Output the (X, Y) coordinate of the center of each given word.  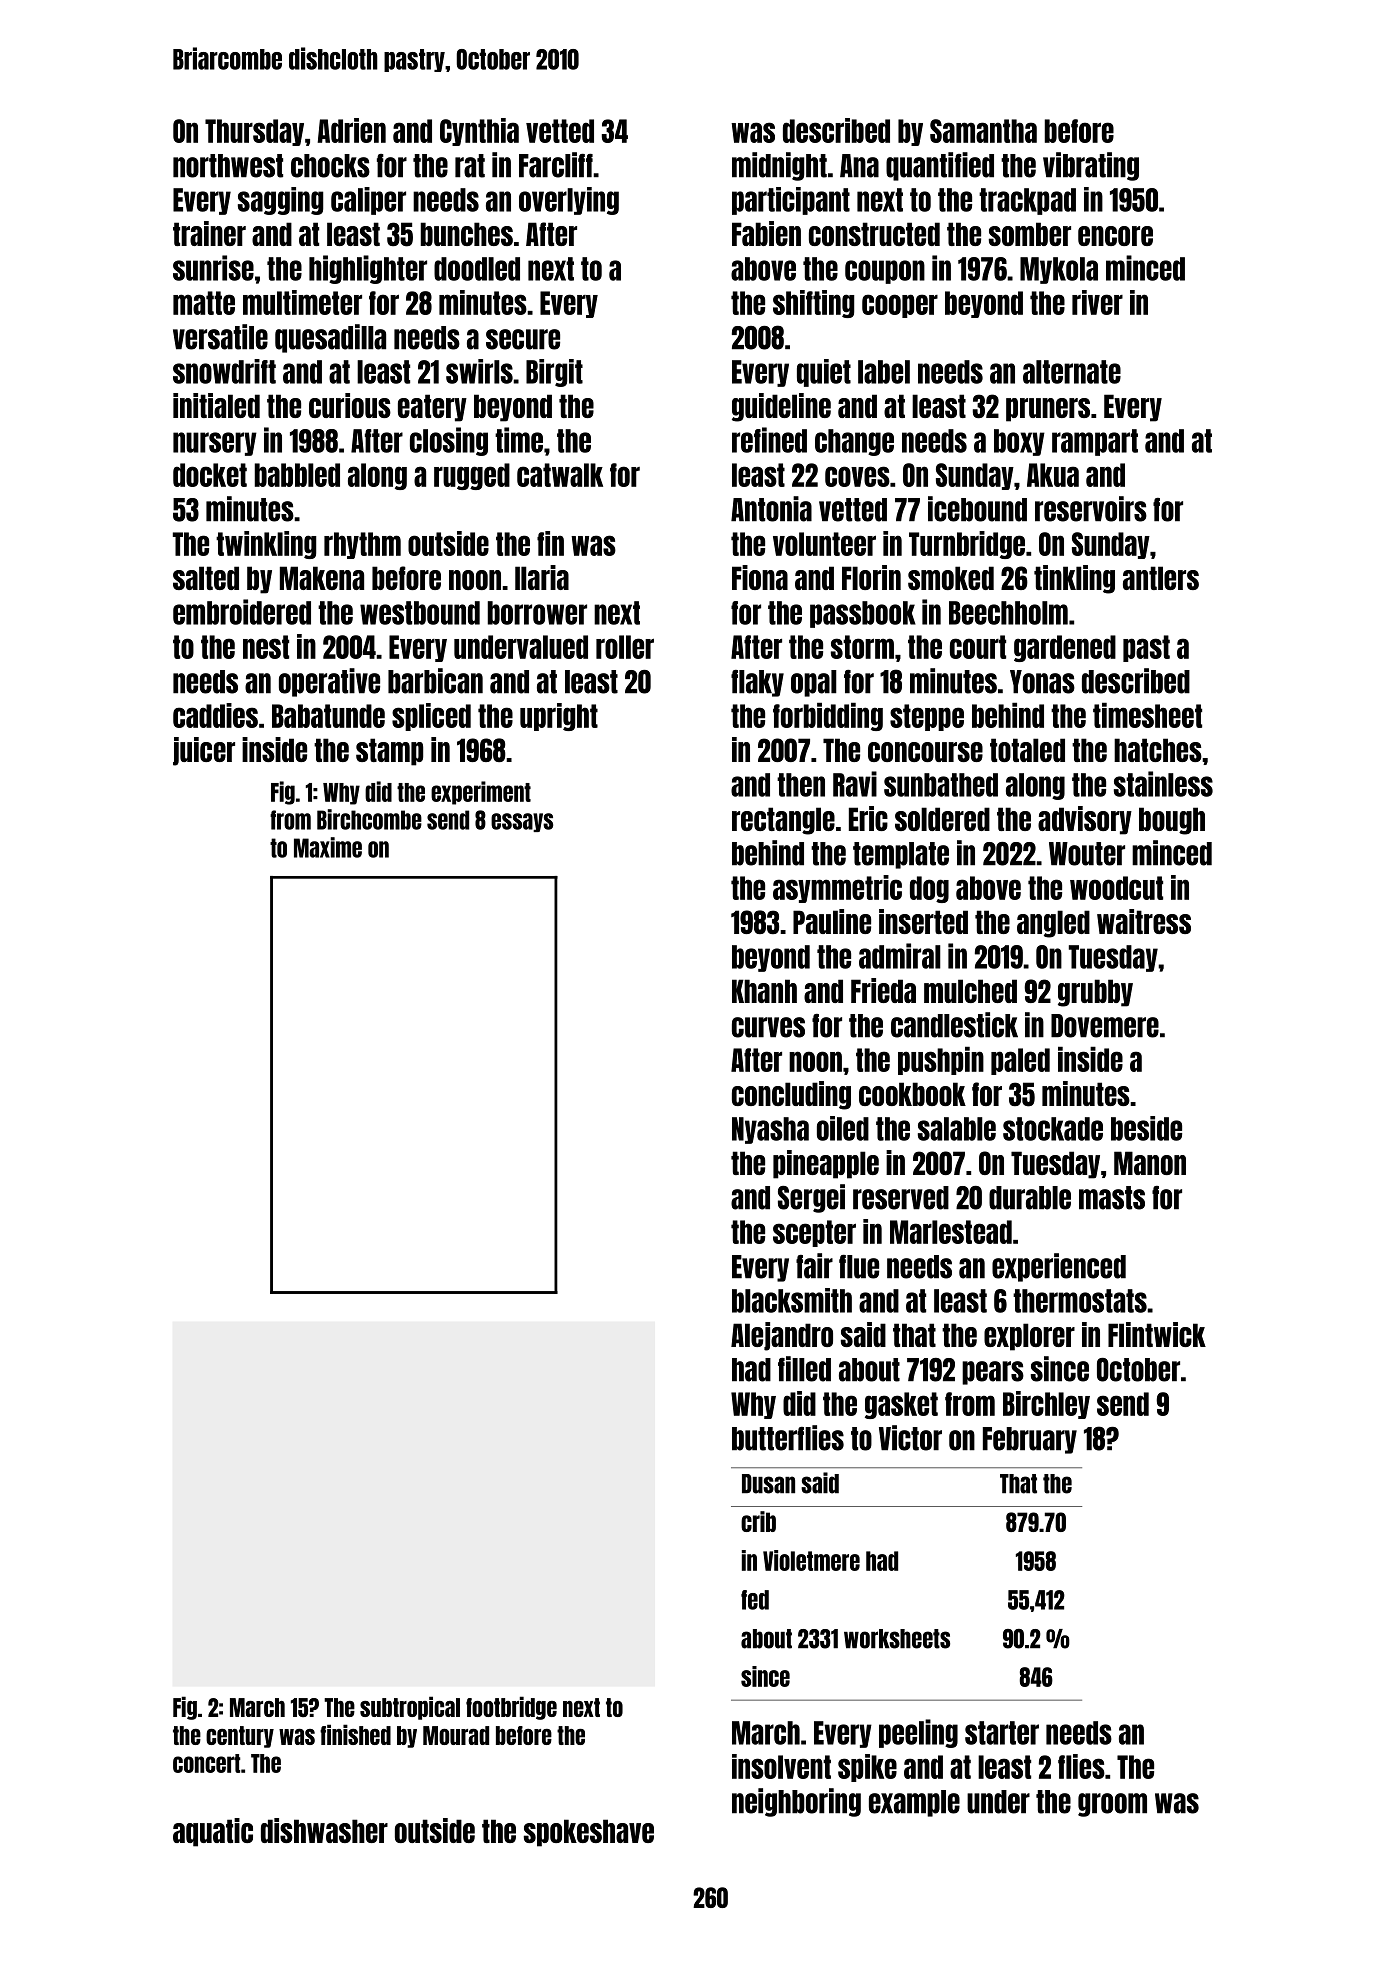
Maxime (328, 847)
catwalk (560, 475)
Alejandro (782, 1336)
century (240, 1737)
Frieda (883, 990)
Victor (910, 1438)
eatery (432, 408)
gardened (1065, 648)
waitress (1144, 921)
